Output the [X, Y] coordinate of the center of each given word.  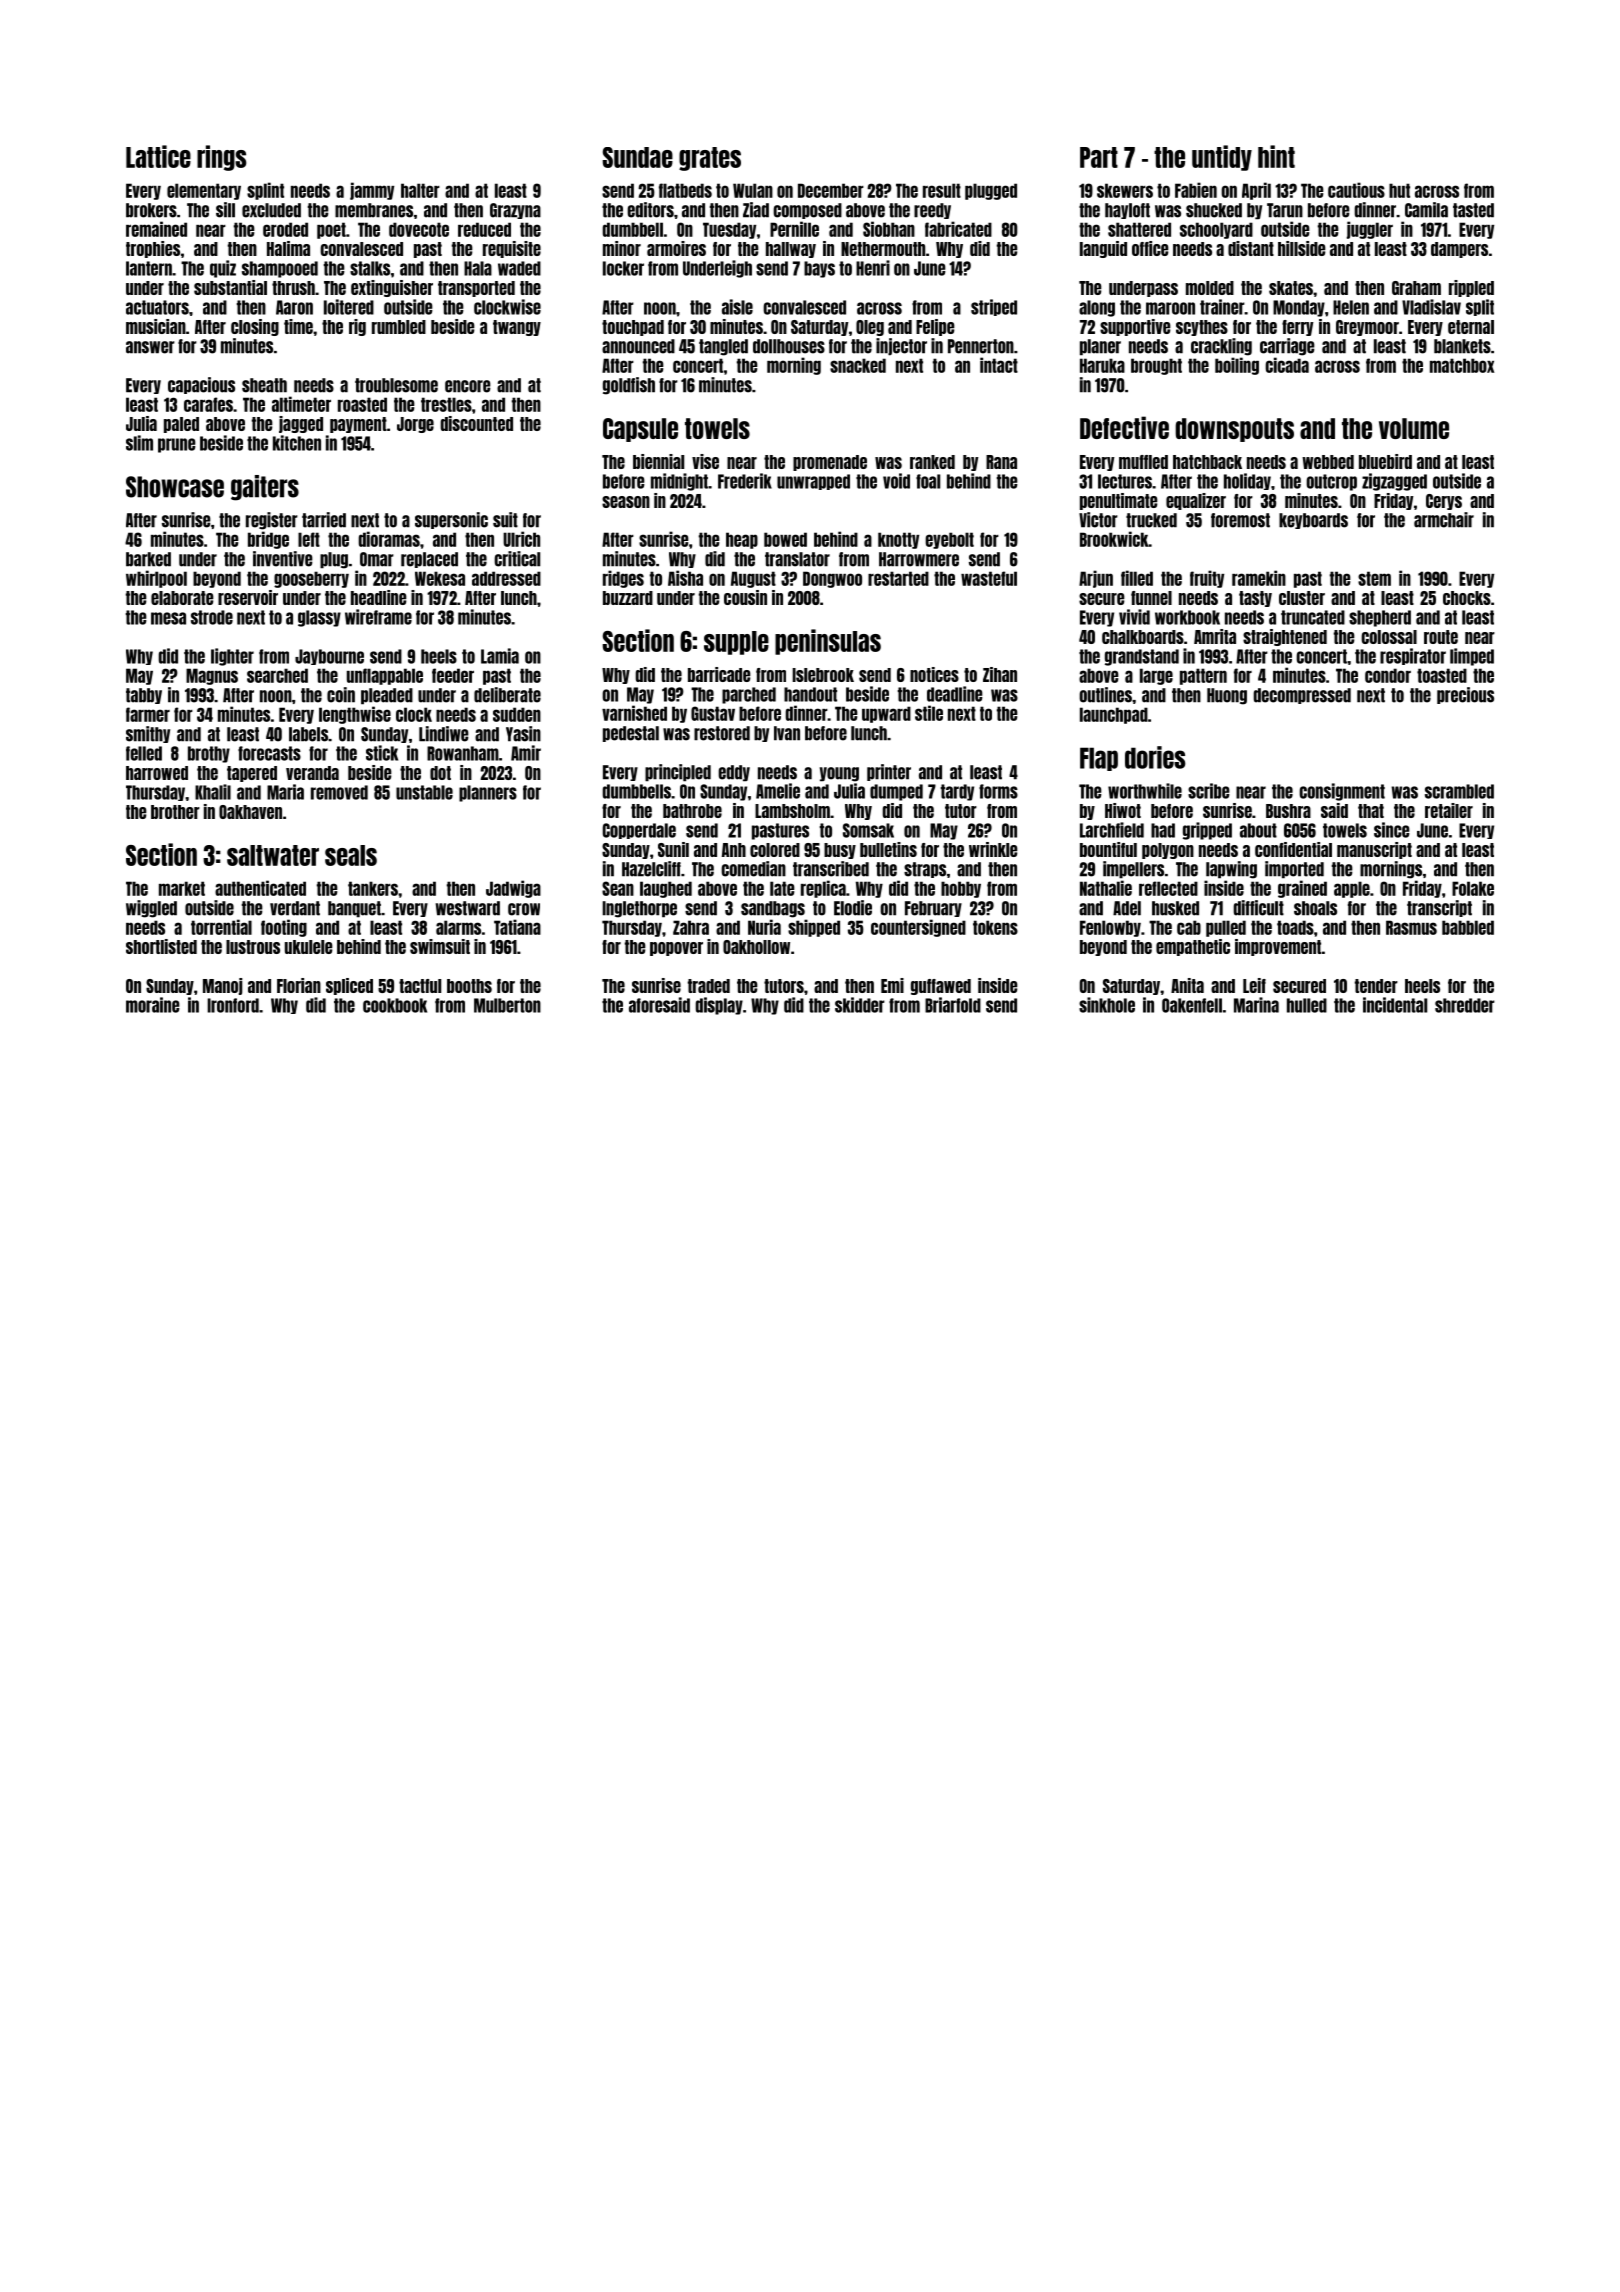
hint [1276, 156]
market [182, 888]
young [839, 774]
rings [221, 158]
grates [710, 159]
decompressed [1302, 696]
